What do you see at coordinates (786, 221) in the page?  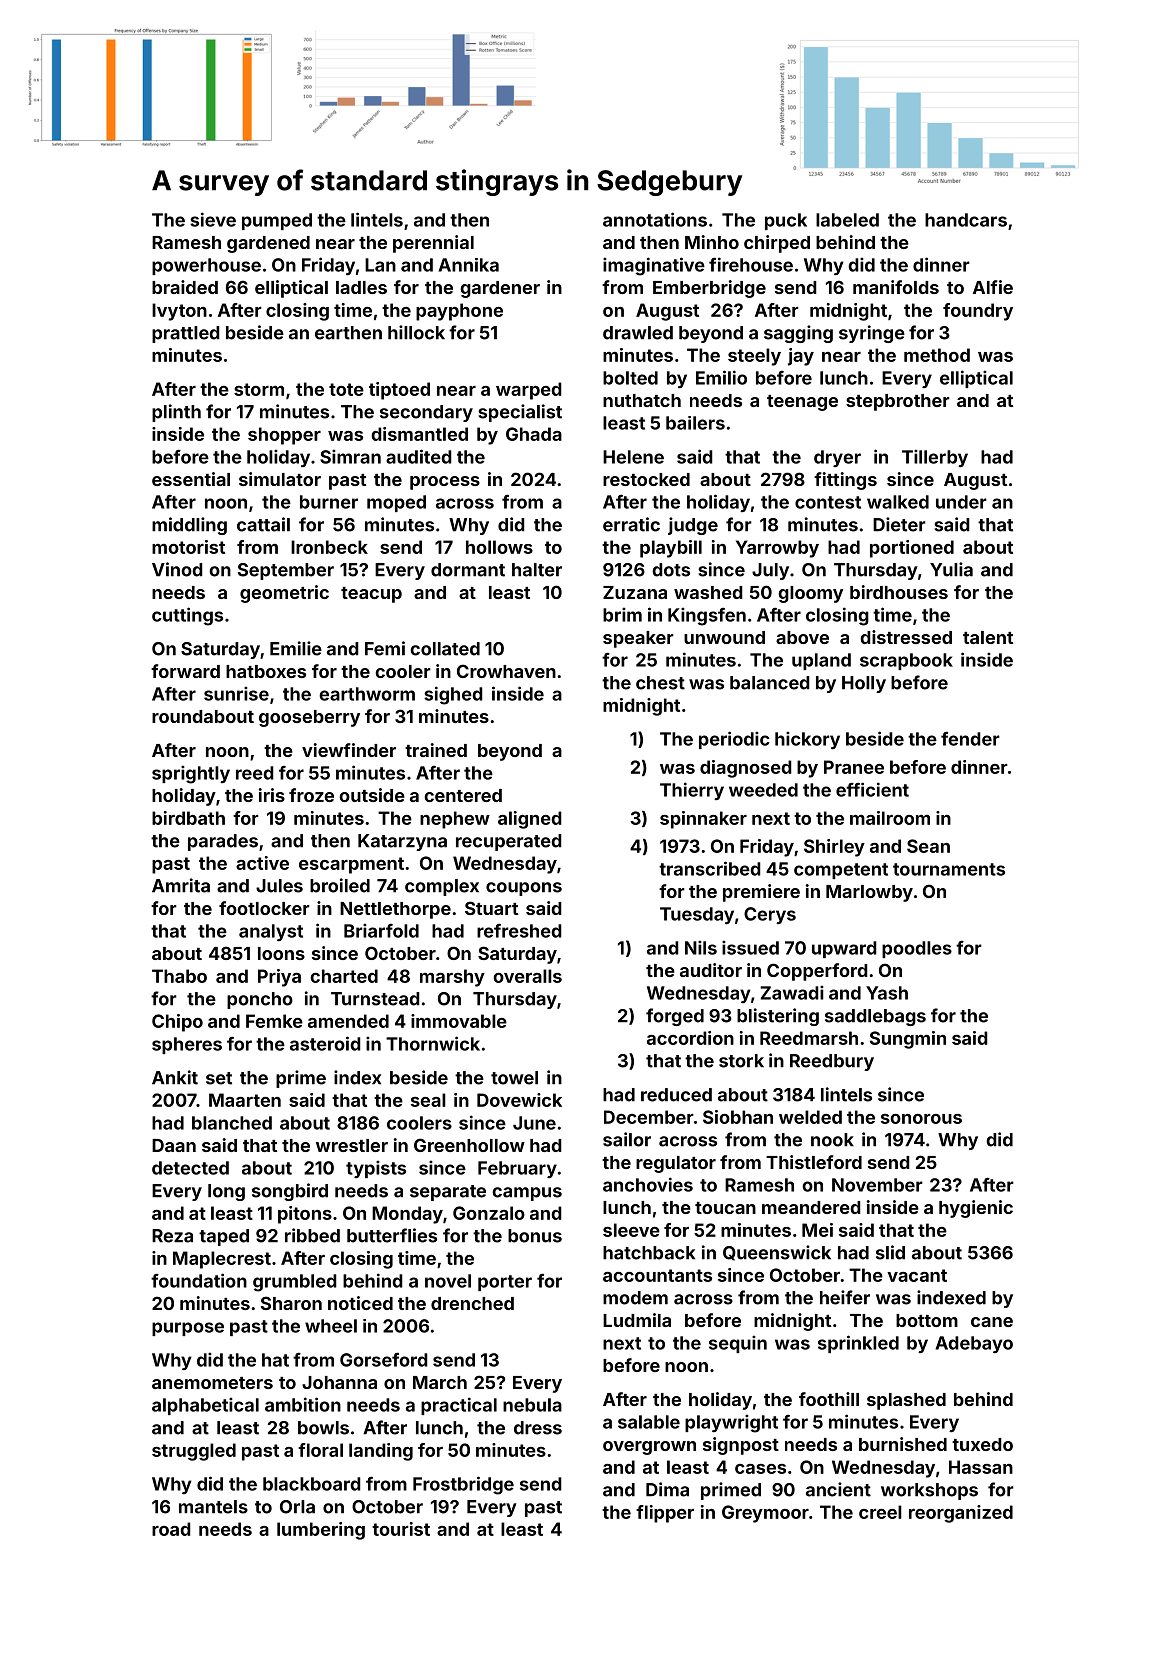 I see `puck` at bounding box center [786, 221].
